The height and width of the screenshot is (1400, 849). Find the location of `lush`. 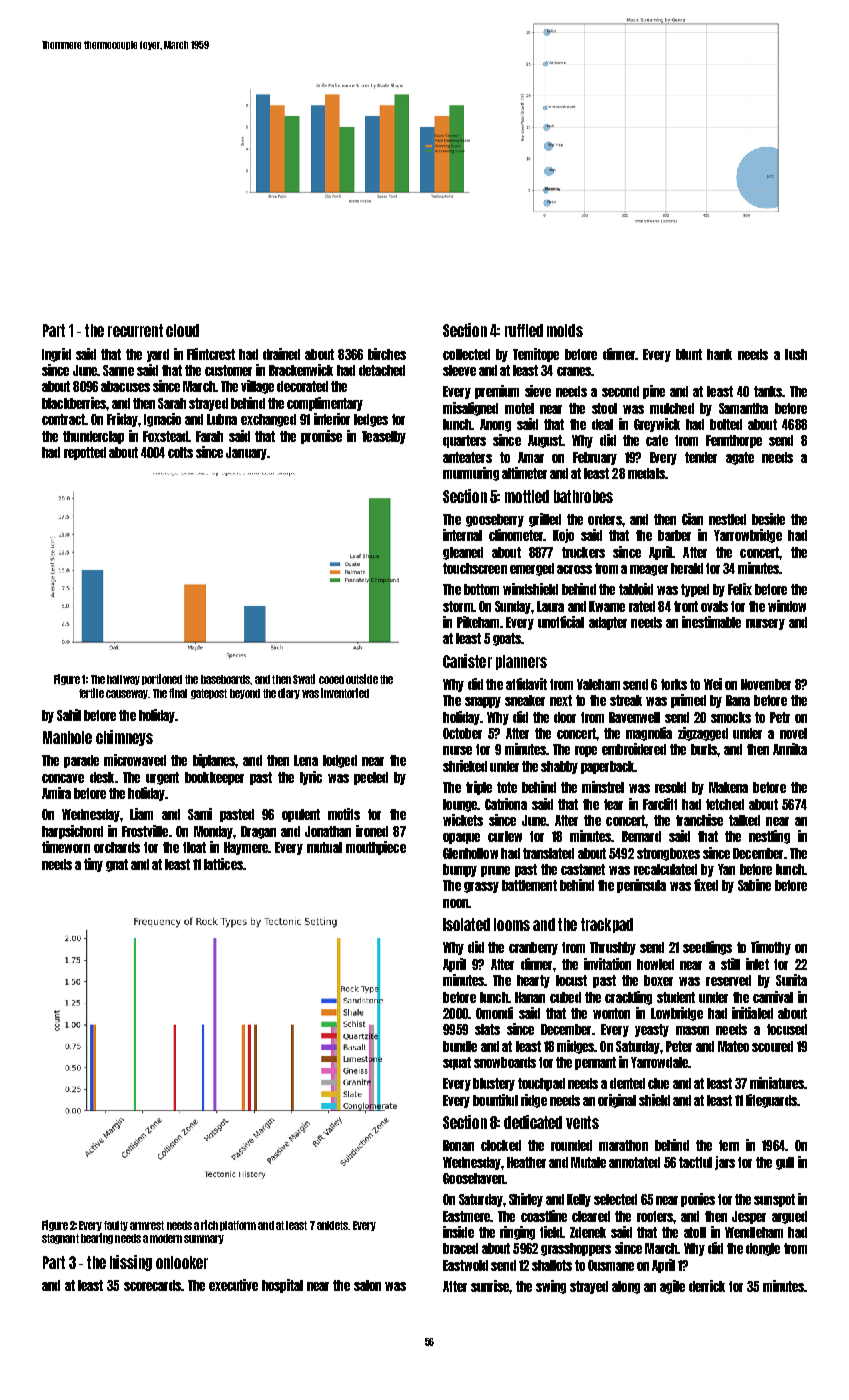

lush is located at coordinates (796, 354).
